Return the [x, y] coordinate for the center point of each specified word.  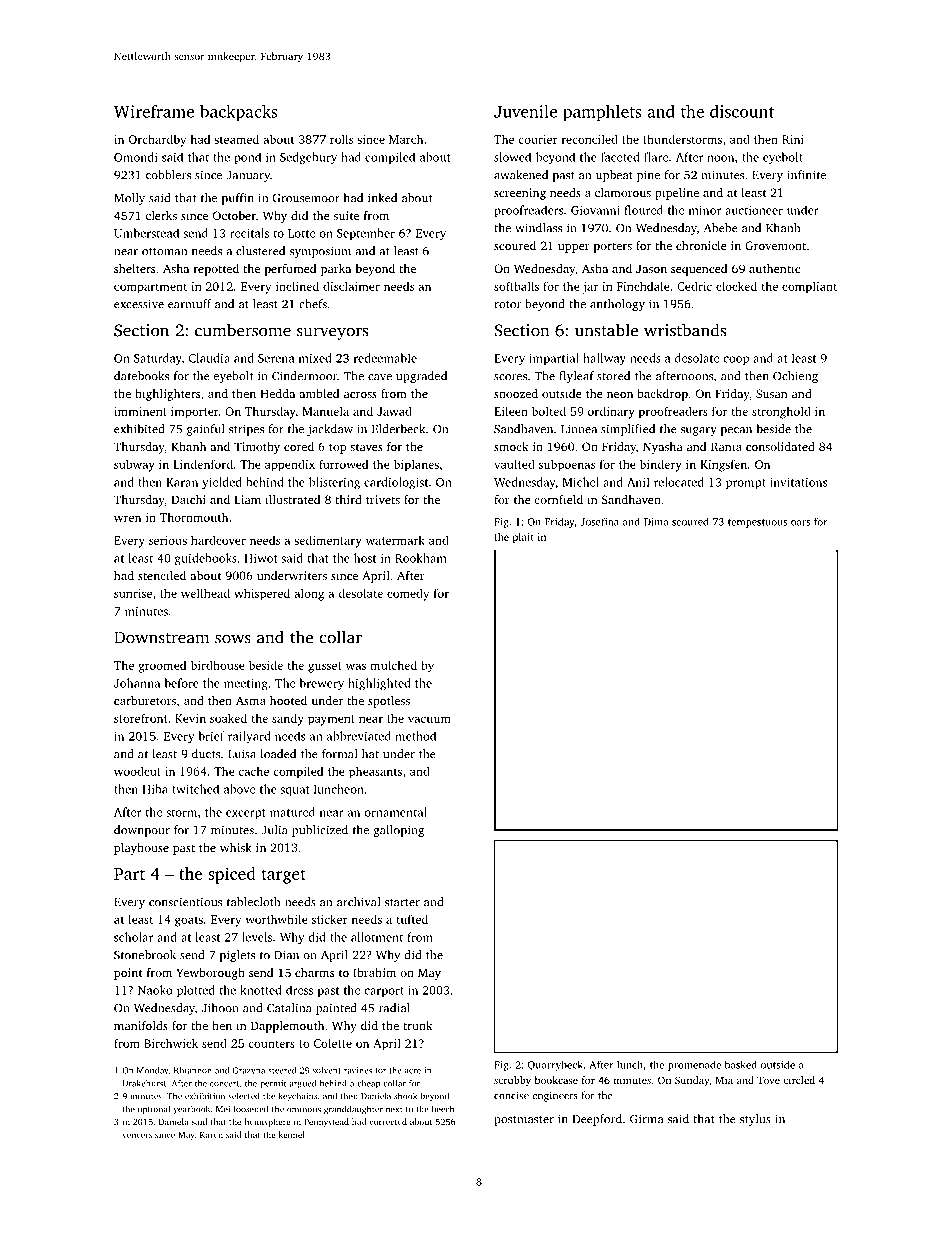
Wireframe [154, 111]
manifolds [141, 1025]
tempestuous [757, 523]
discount [742, 111]
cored [299, 446]
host [365, 558]
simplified [628, 430]
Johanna [137, 683]
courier [538, 139]
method [415, 736]
